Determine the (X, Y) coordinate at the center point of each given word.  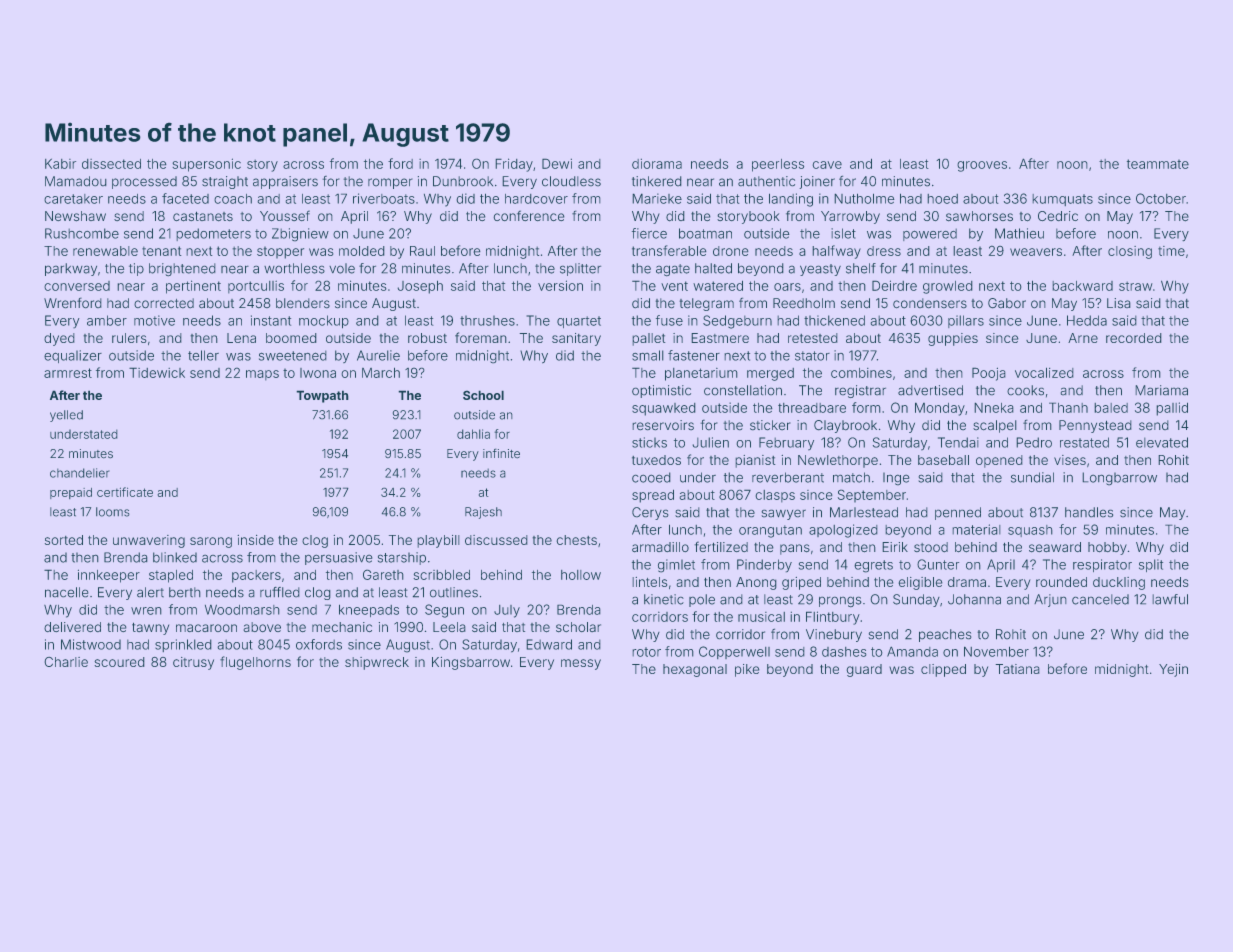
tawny (150, 629)
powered (930, 235)
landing (791, 200)
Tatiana (1017, 669)
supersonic (207, 165)
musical (761, 617)
